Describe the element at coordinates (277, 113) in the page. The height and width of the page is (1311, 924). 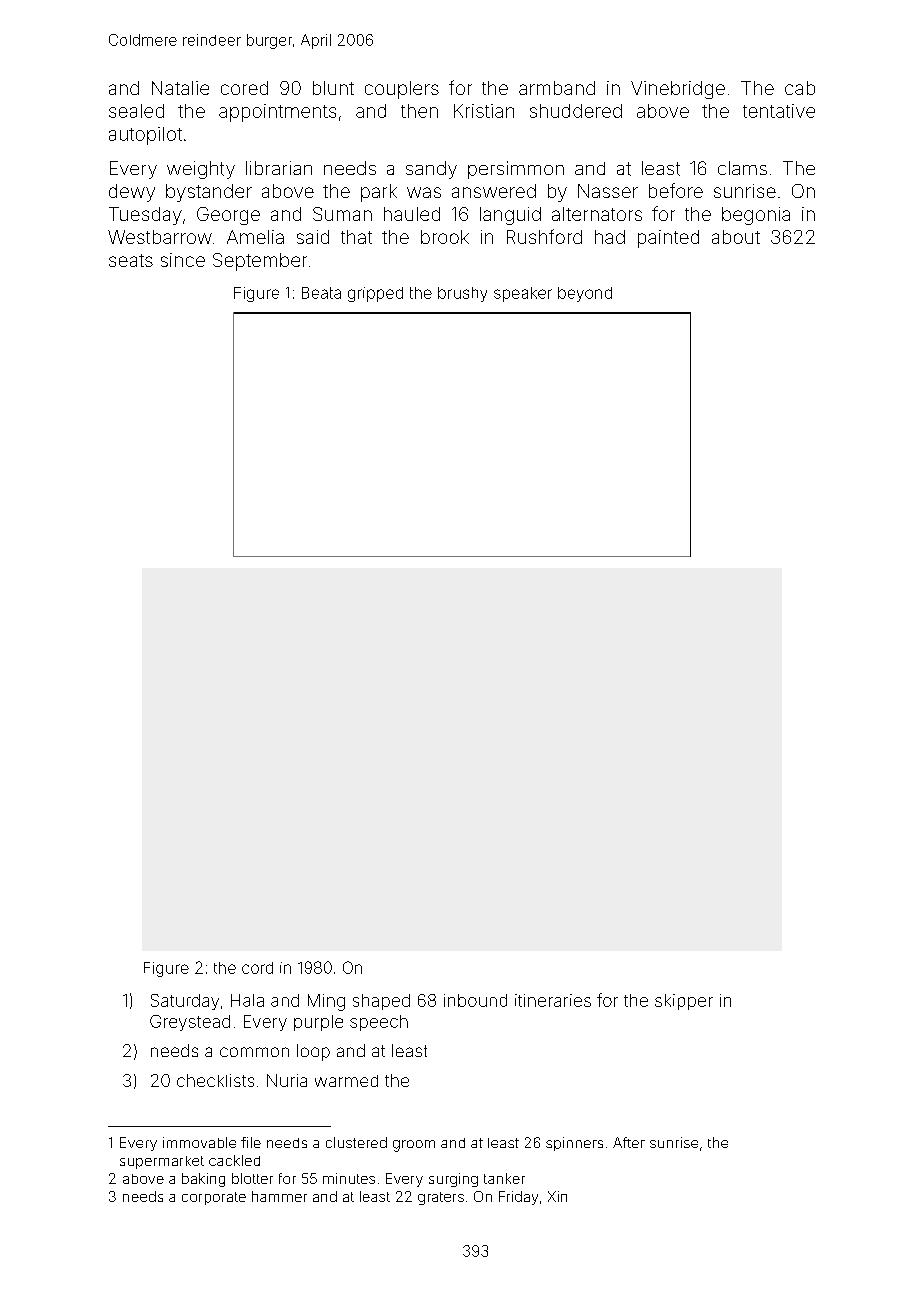
I see `appointments` at that location.
